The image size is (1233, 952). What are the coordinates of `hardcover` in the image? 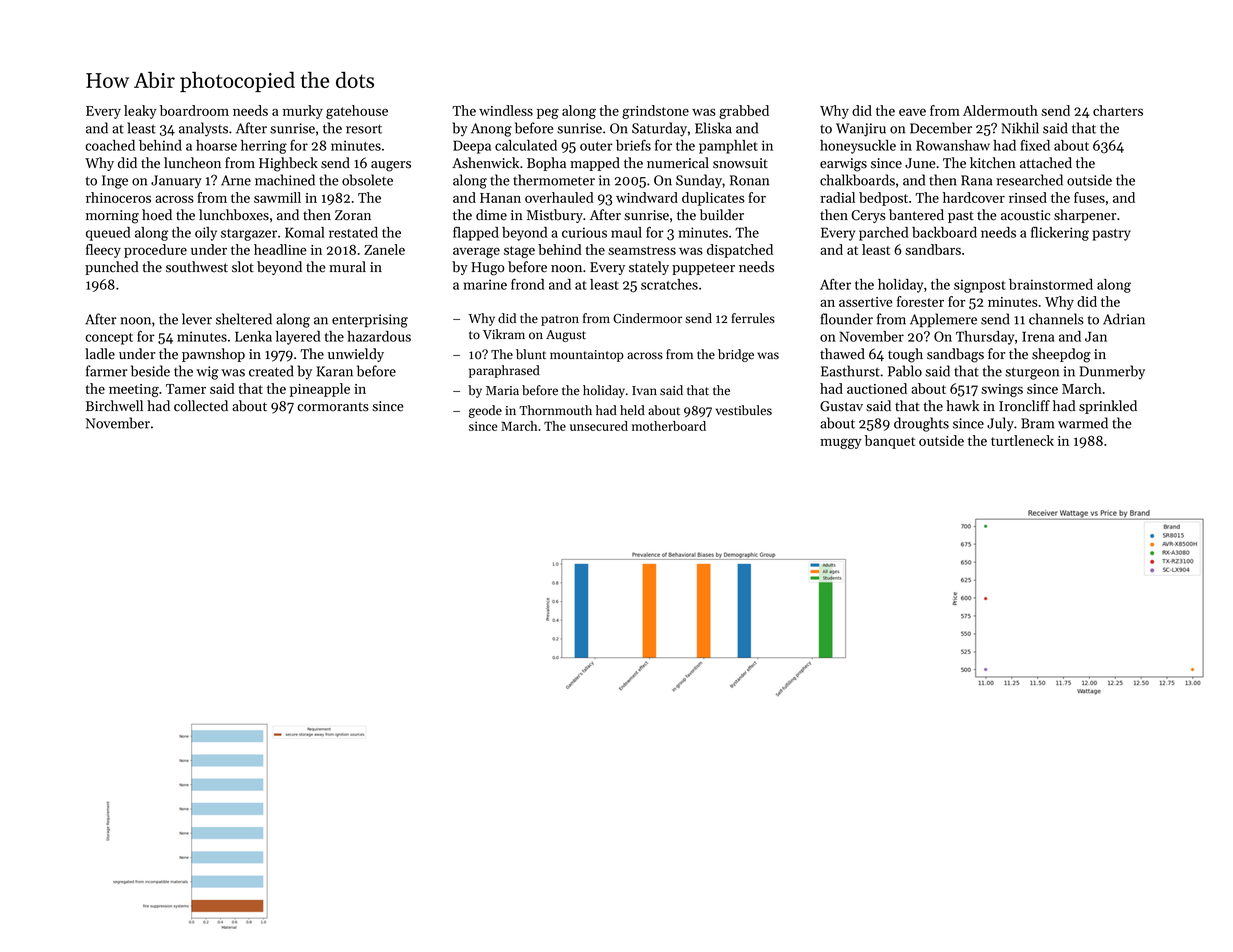 It's located at (974, 197).
